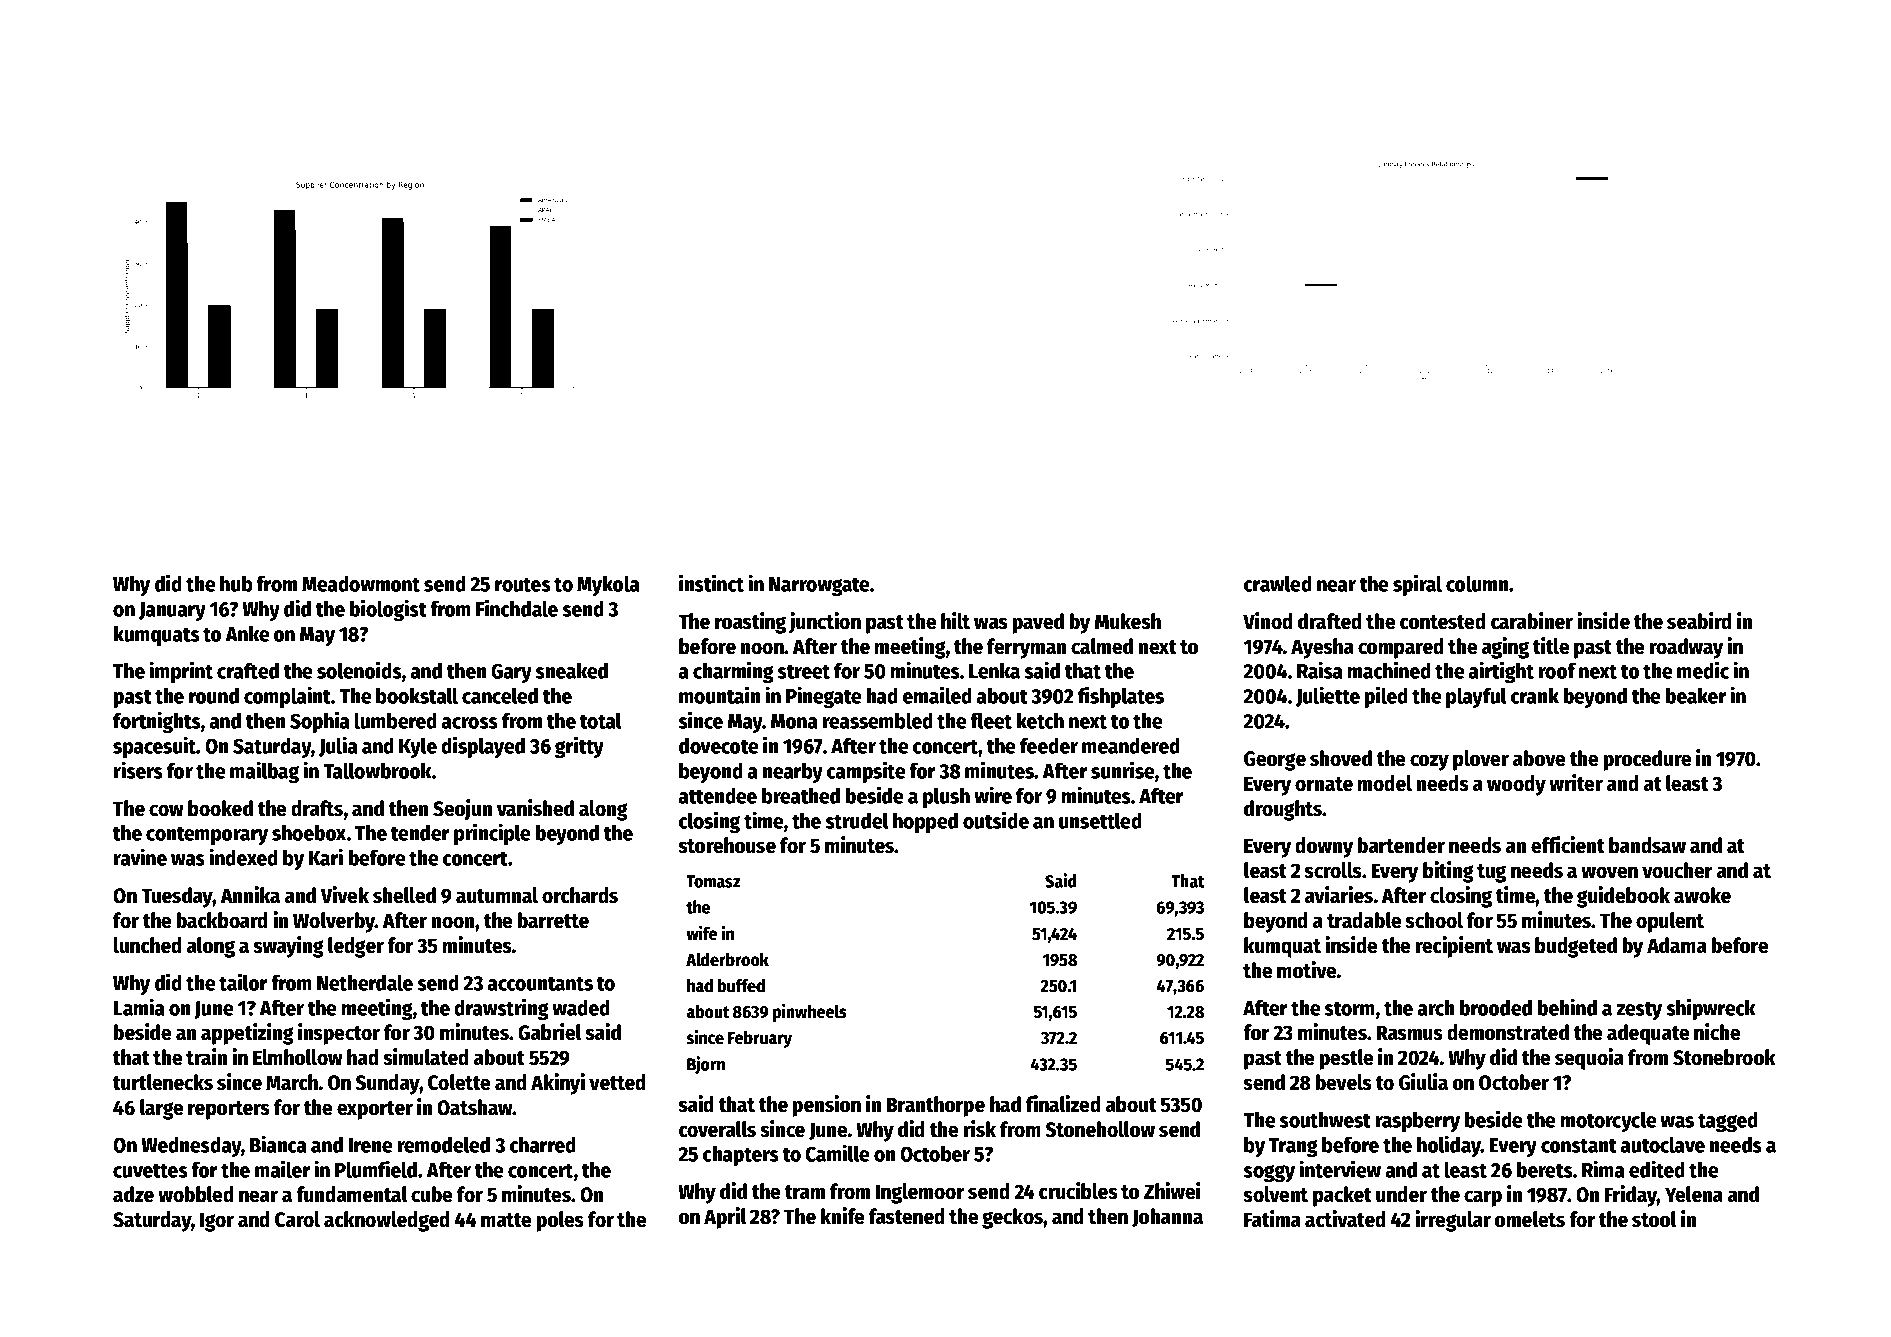 This screenshot has width=1891, height=1337. What do you see at coordinates (1477, 584) in the screenshot?
I see `column` at bounding box center [1477, 584].
